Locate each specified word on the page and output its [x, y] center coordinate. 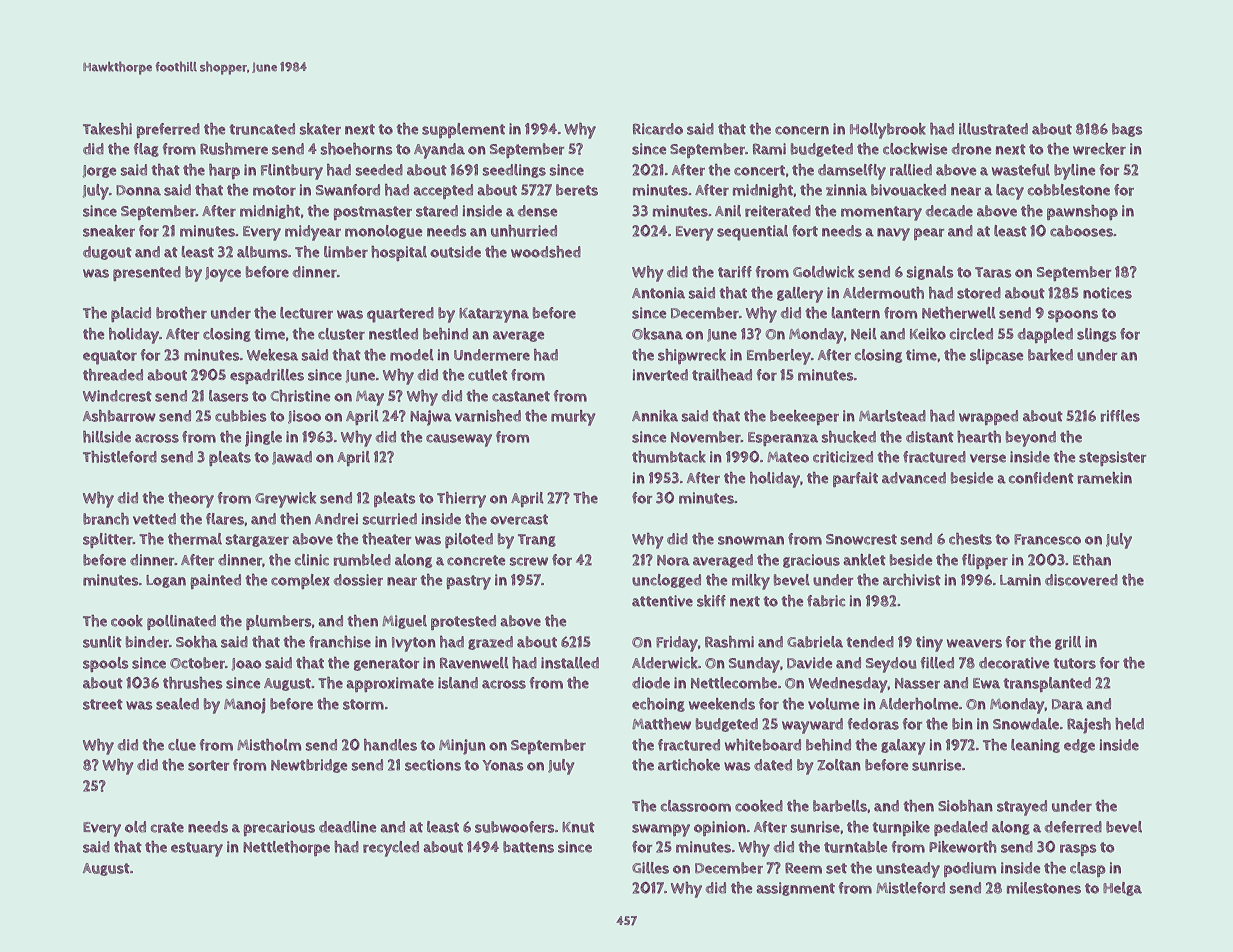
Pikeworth [962, 847]
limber [346, 252]
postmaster [373, 213]
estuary [197, 849]
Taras [993, 272]
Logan [166, 581]
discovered [1081, 580]
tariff [735, 272]
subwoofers [515, 827]
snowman [751, 540]
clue [182, 745]
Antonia [658, 293]
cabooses [1081, 231]
